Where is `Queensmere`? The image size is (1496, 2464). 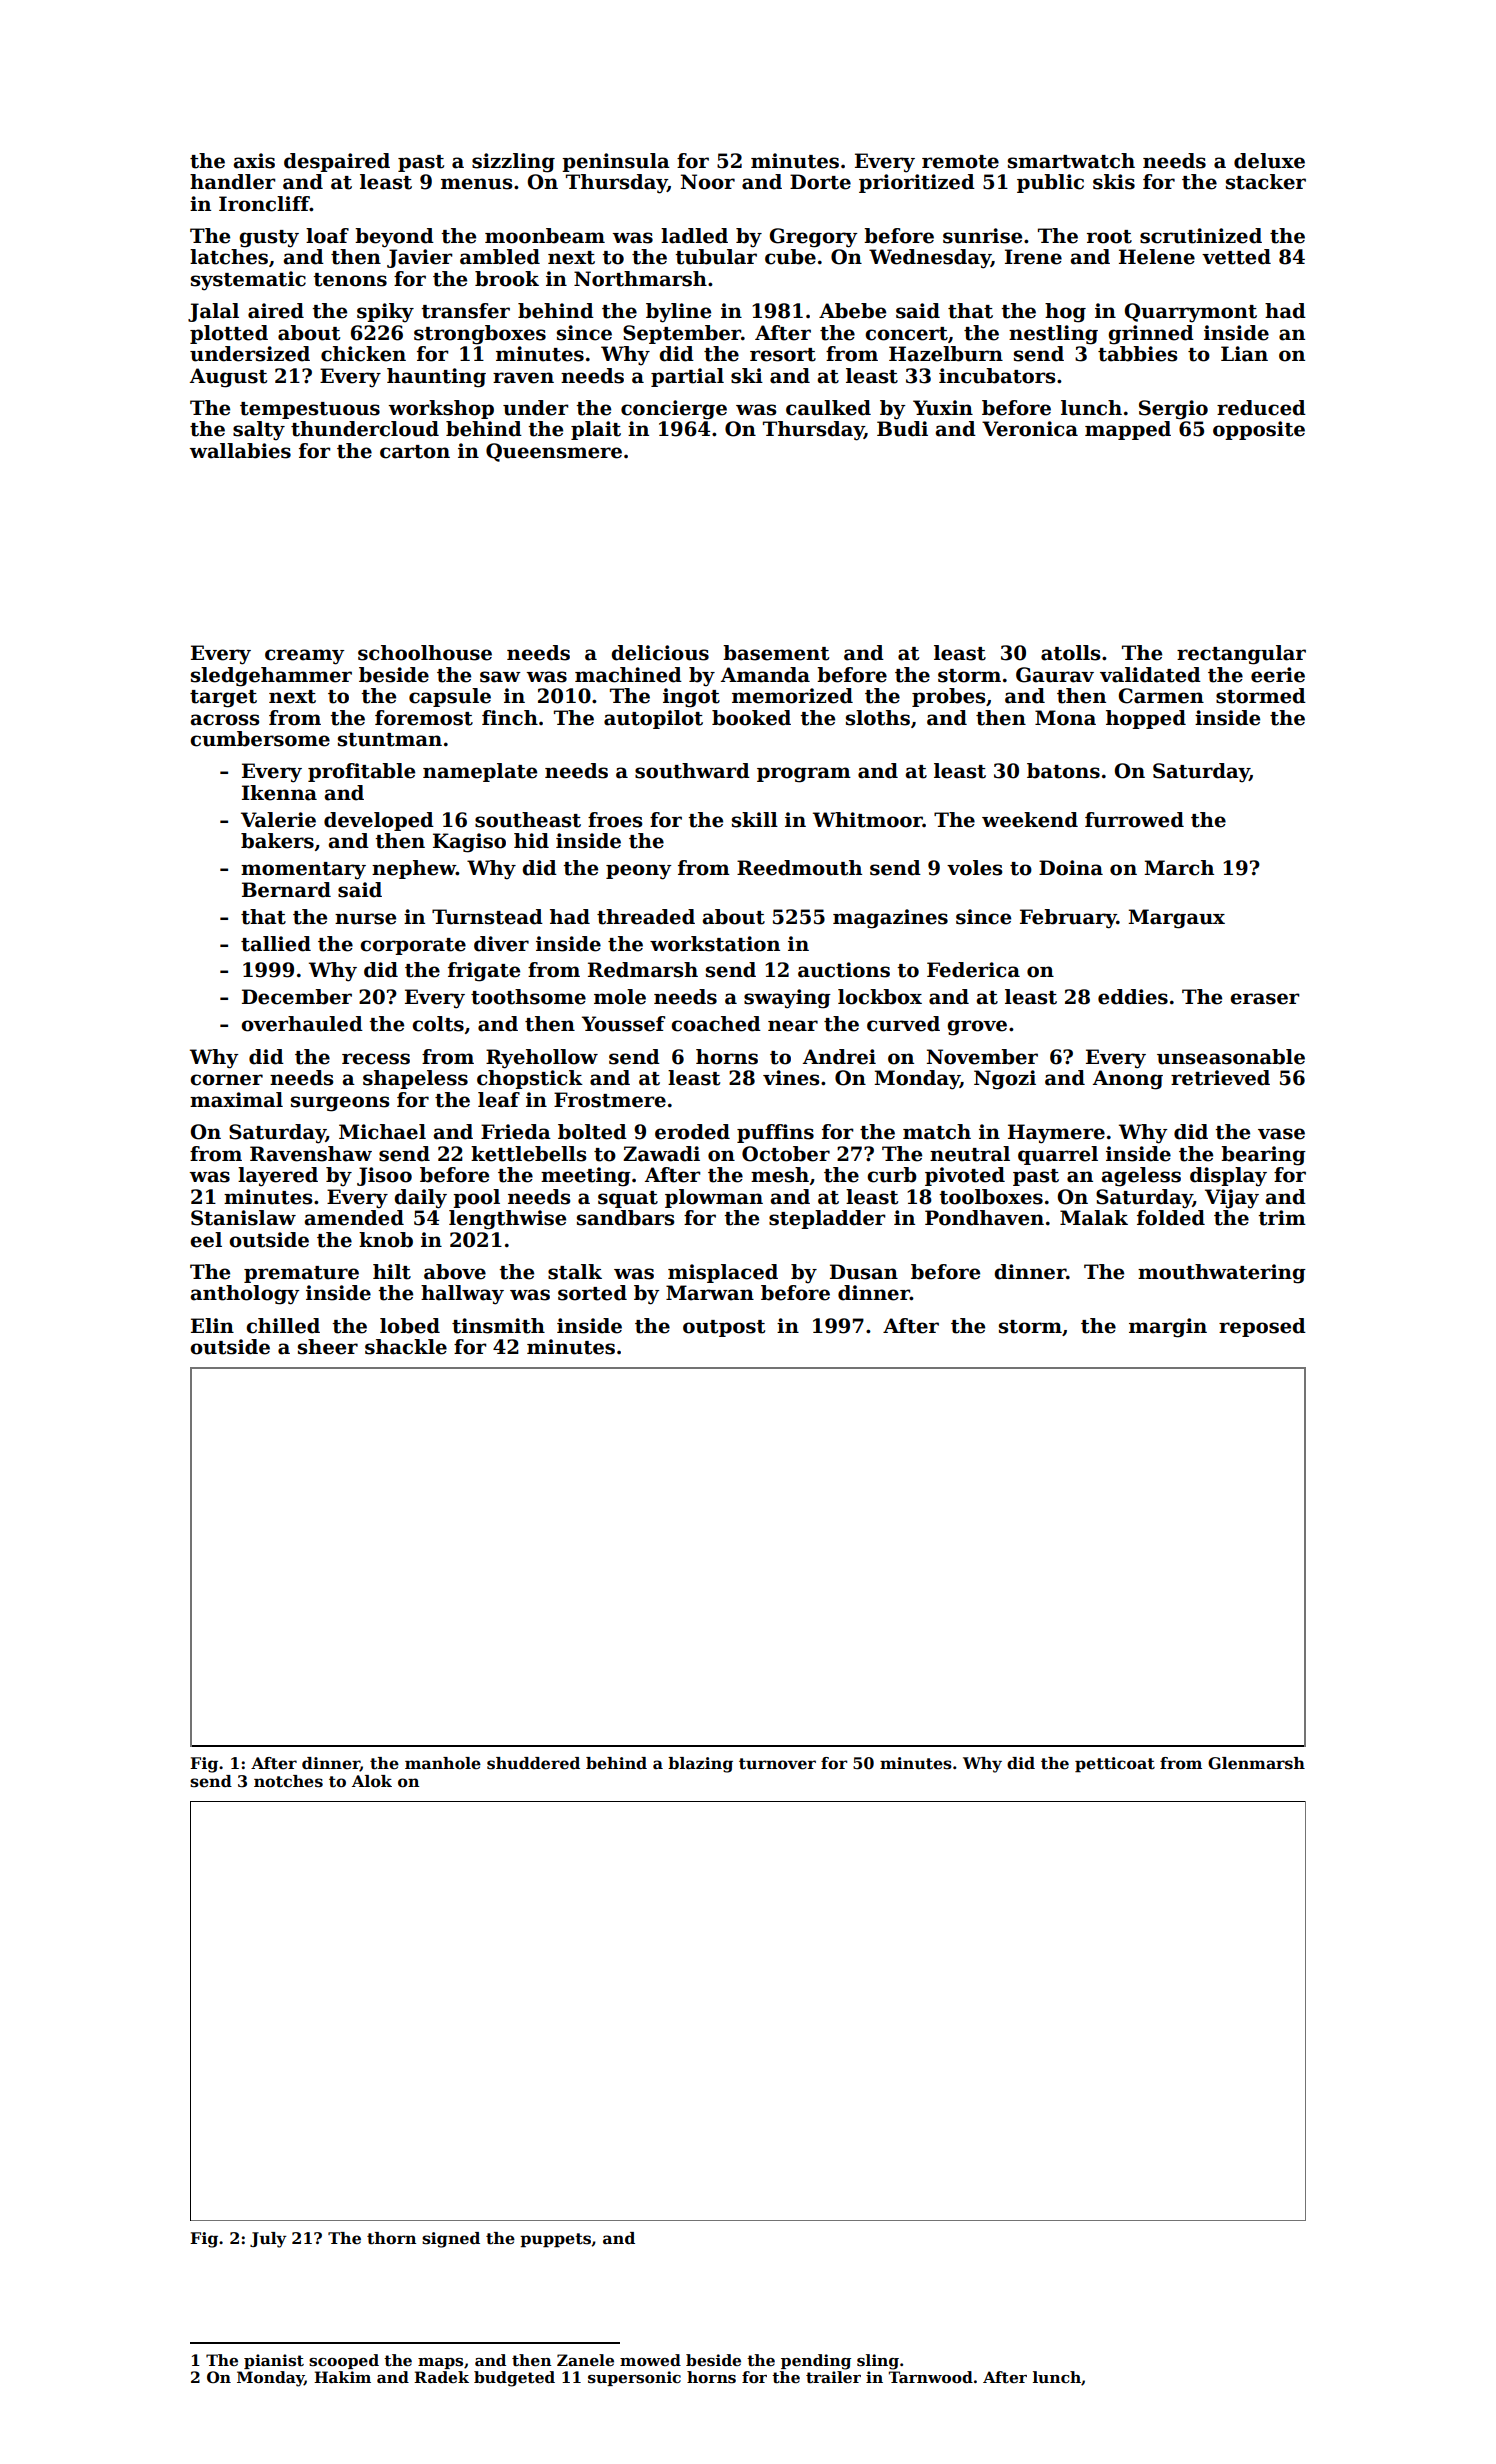
Queensmere is located at coordinates (554, 452).
